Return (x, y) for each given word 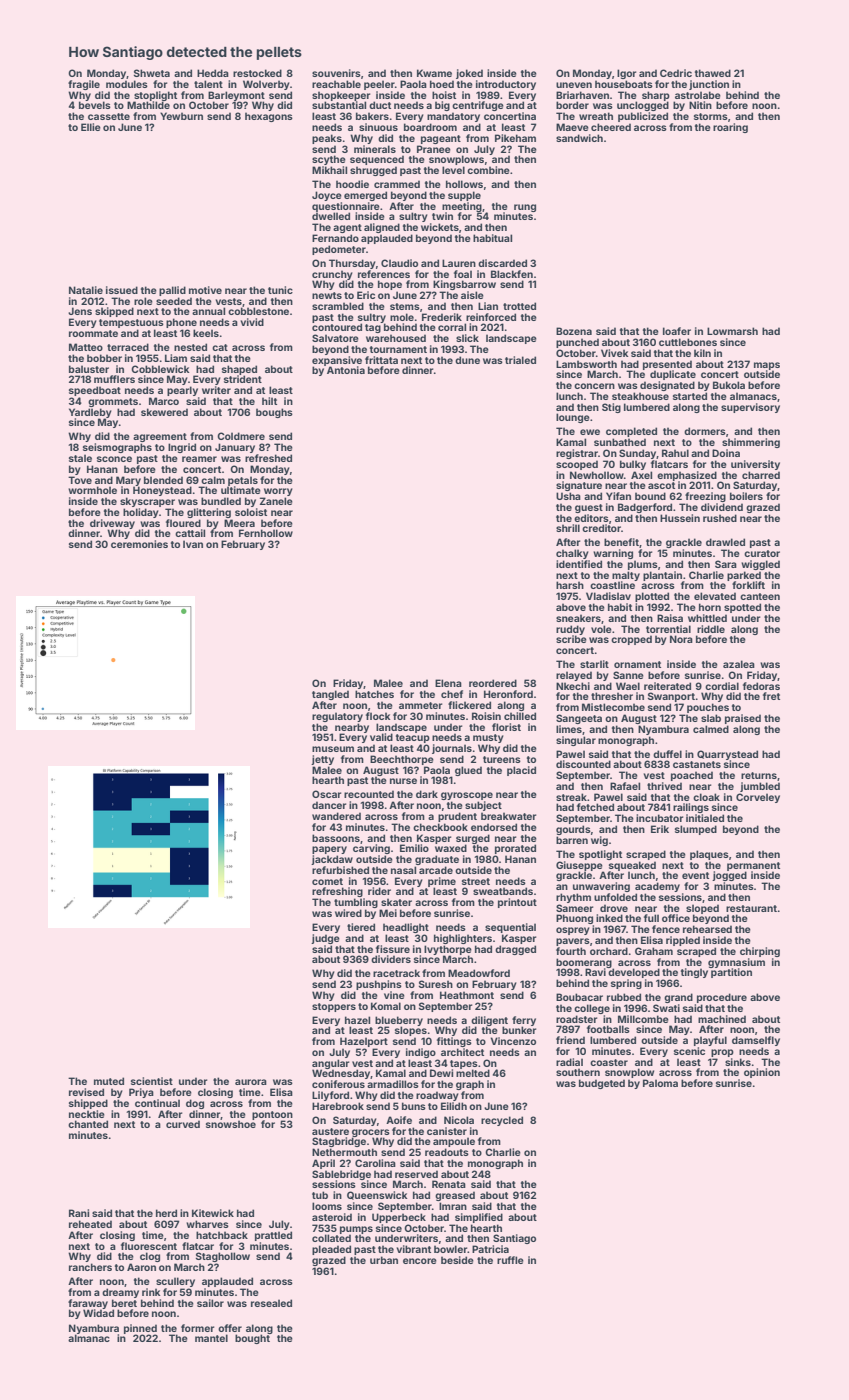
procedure (722, 998)
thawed (713, 73)
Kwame (434, 73)
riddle (711, 629)
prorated (515, 849)
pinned (140, 1329)
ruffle (510, 1260)
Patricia (490, 1249)
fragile (84, 85)
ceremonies (139, 544)
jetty (322, 760)
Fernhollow (266, 533)
